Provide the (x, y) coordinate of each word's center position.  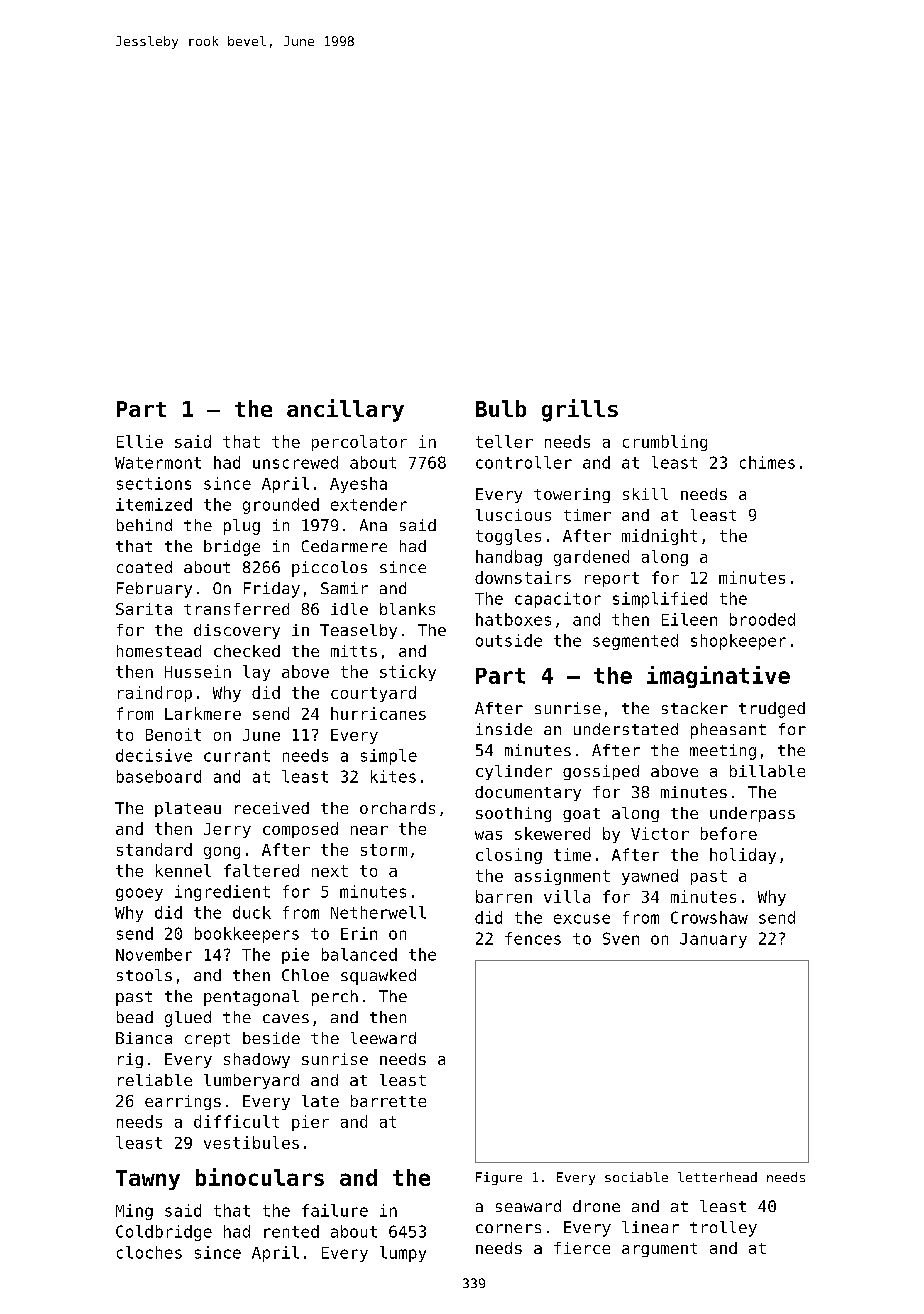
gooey (139, 894)
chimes (767, 462)
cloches (149, 1252)
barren (504, 896)
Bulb (501, 408)
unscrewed (295, 462)
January (713, 940)
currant (237, 756)
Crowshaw (709, 917)
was (488, 835)
